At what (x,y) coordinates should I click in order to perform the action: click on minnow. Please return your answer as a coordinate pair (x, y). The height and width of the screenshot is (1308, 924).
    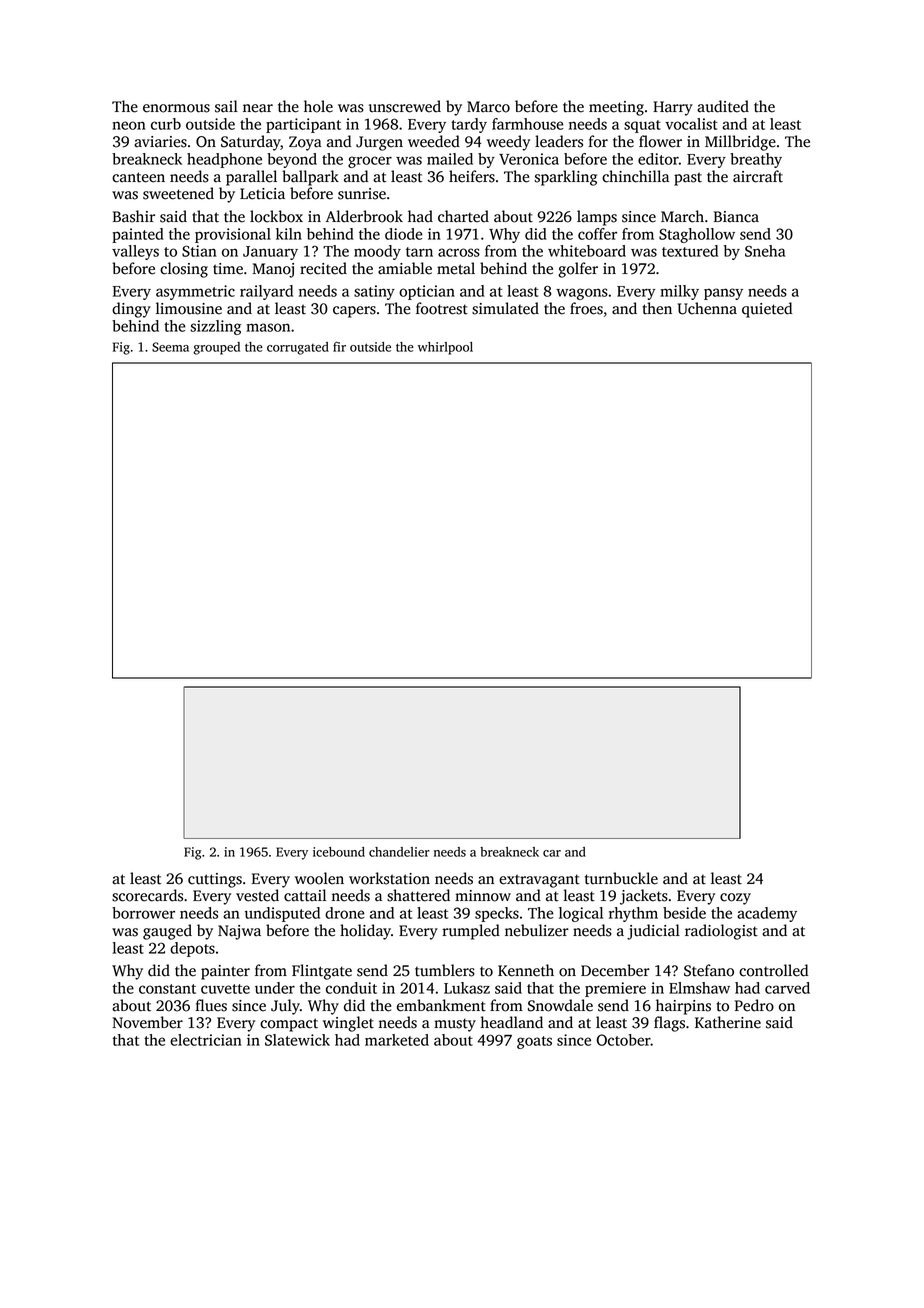
    Looking at the image, I should click on (483, 896).
